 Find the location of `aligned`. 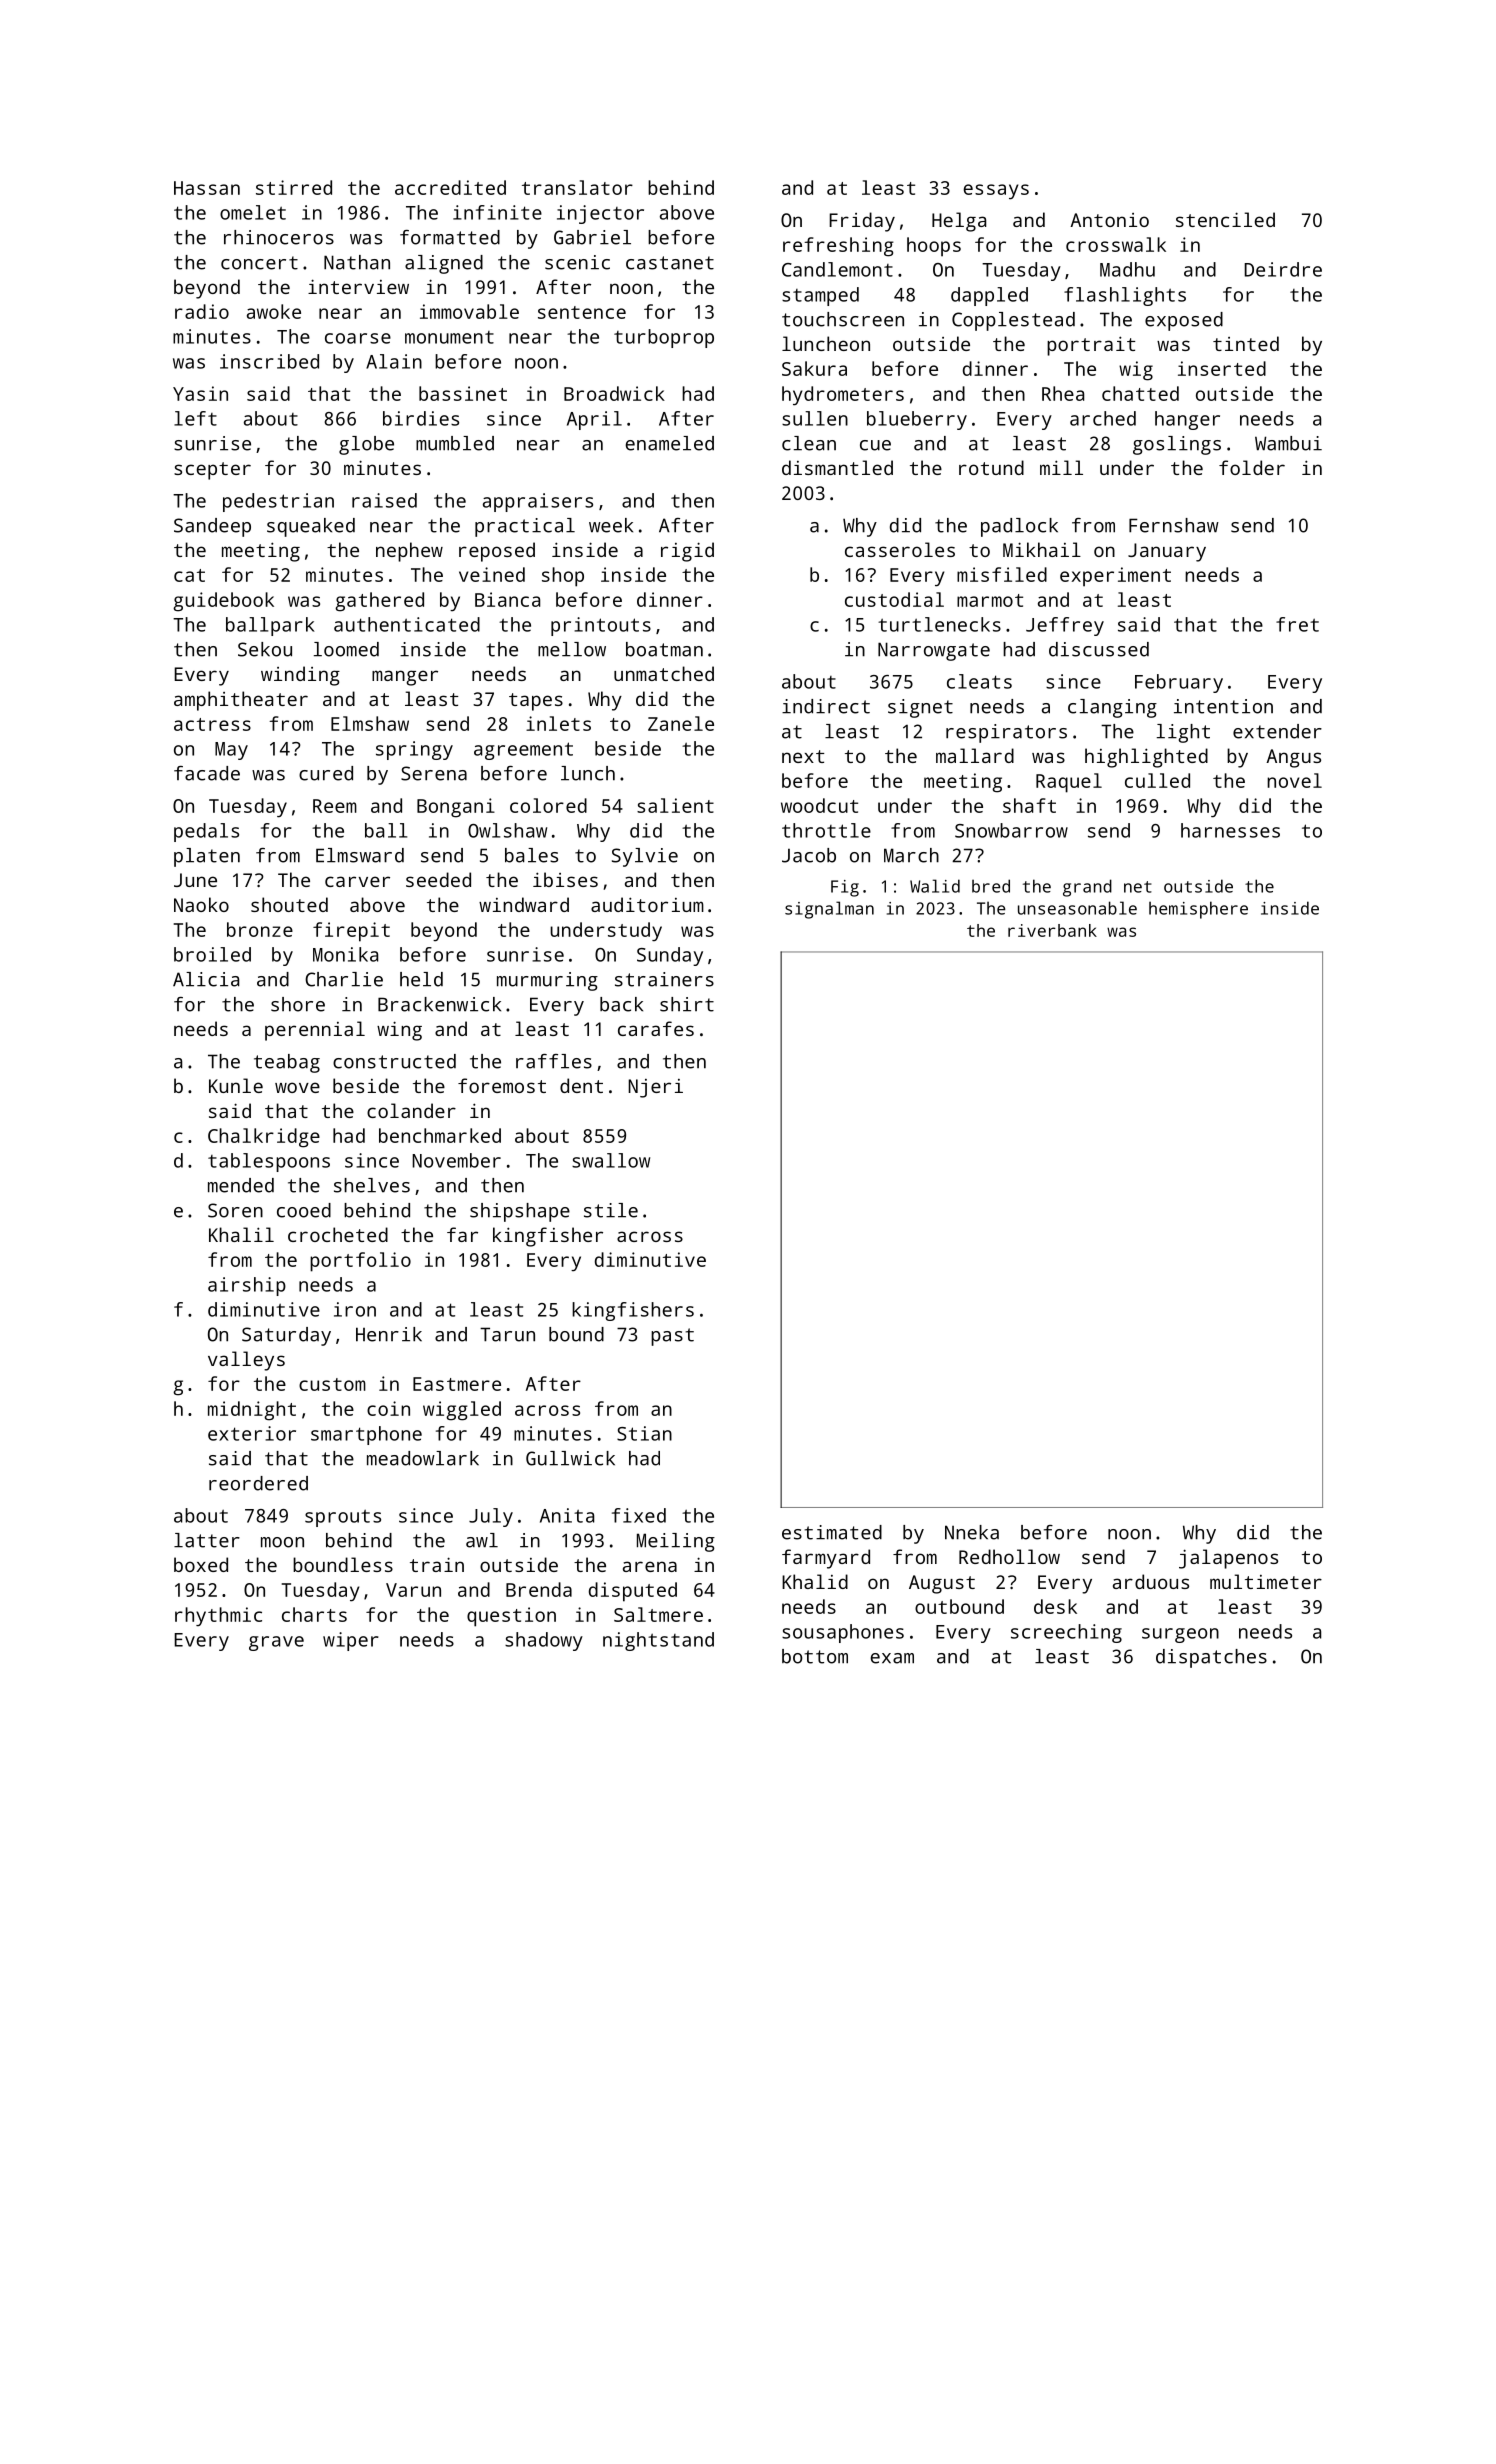

aligned is located at coordinates (444, 264).
